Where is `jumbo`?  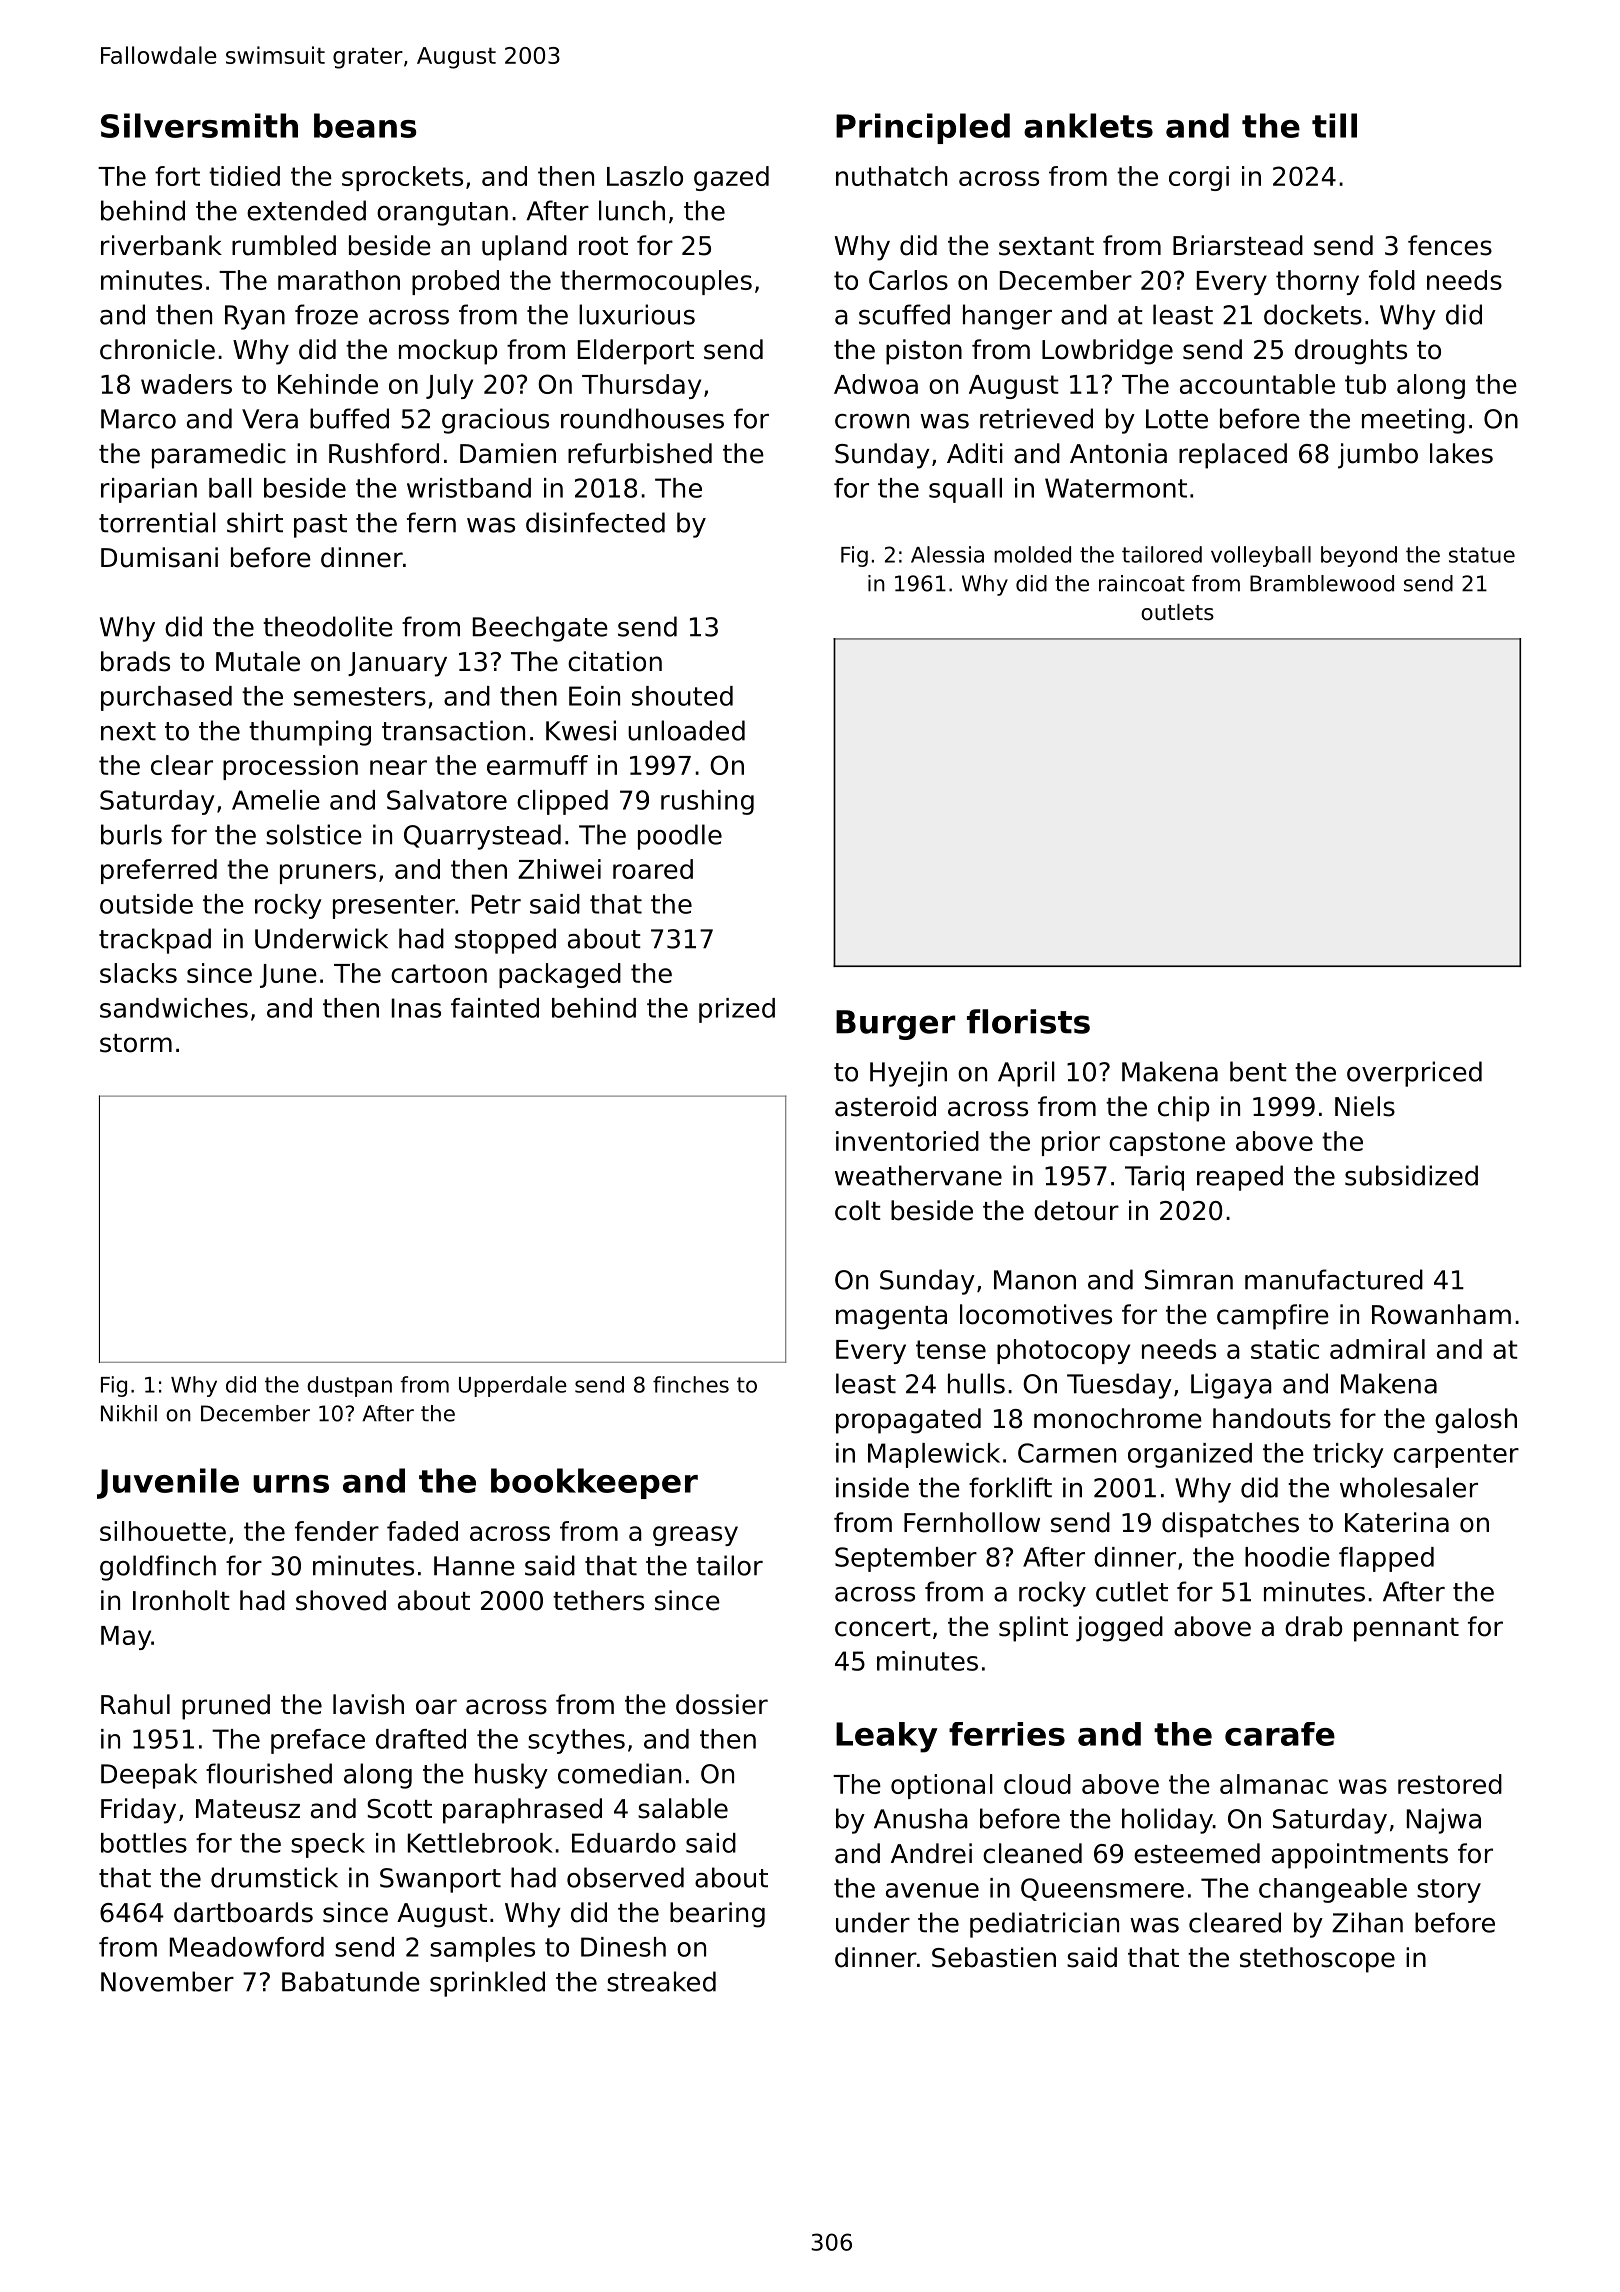
jumbo is located at coordinates (1378, 456).
